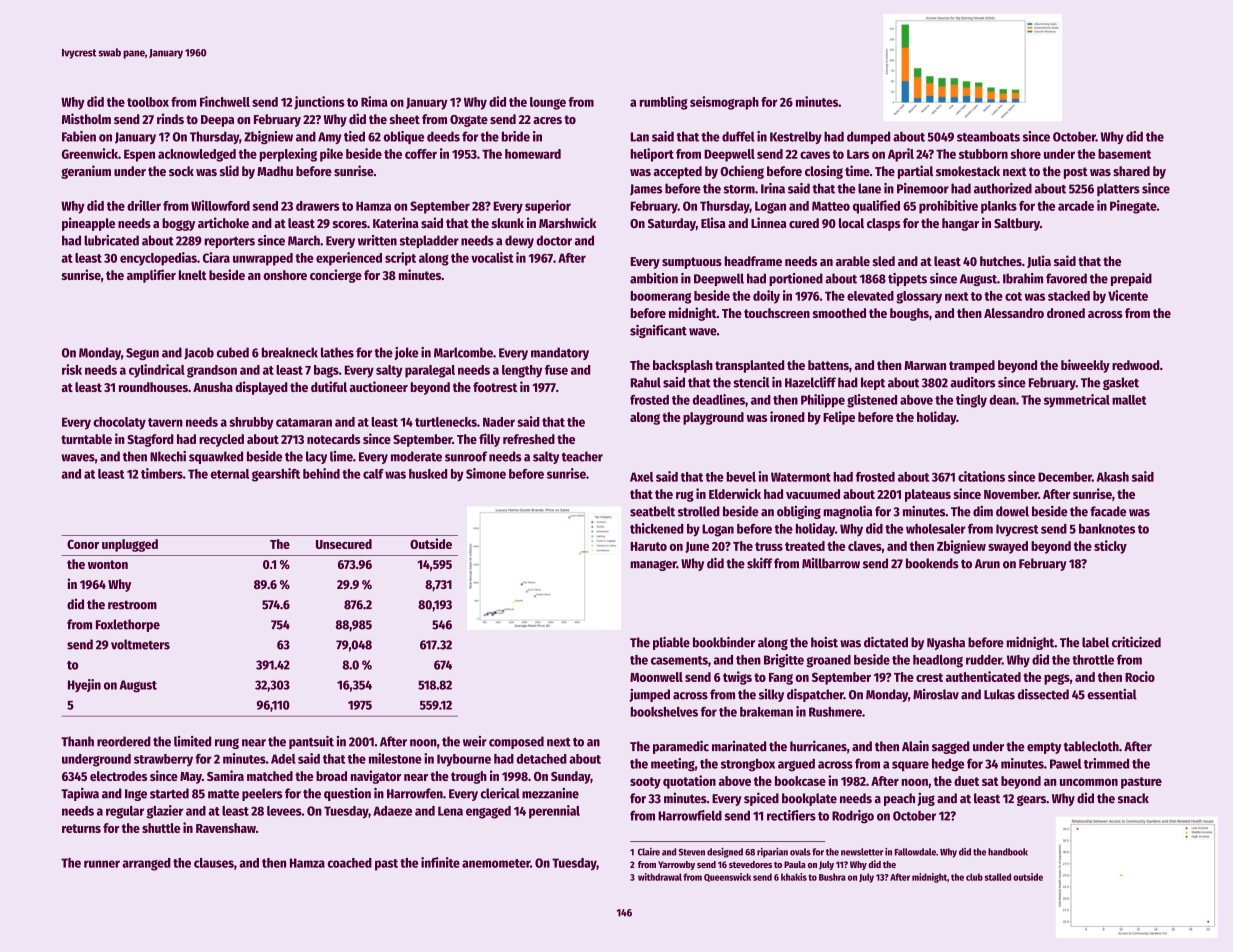  I want to click on coffer, so click(421, 154).
